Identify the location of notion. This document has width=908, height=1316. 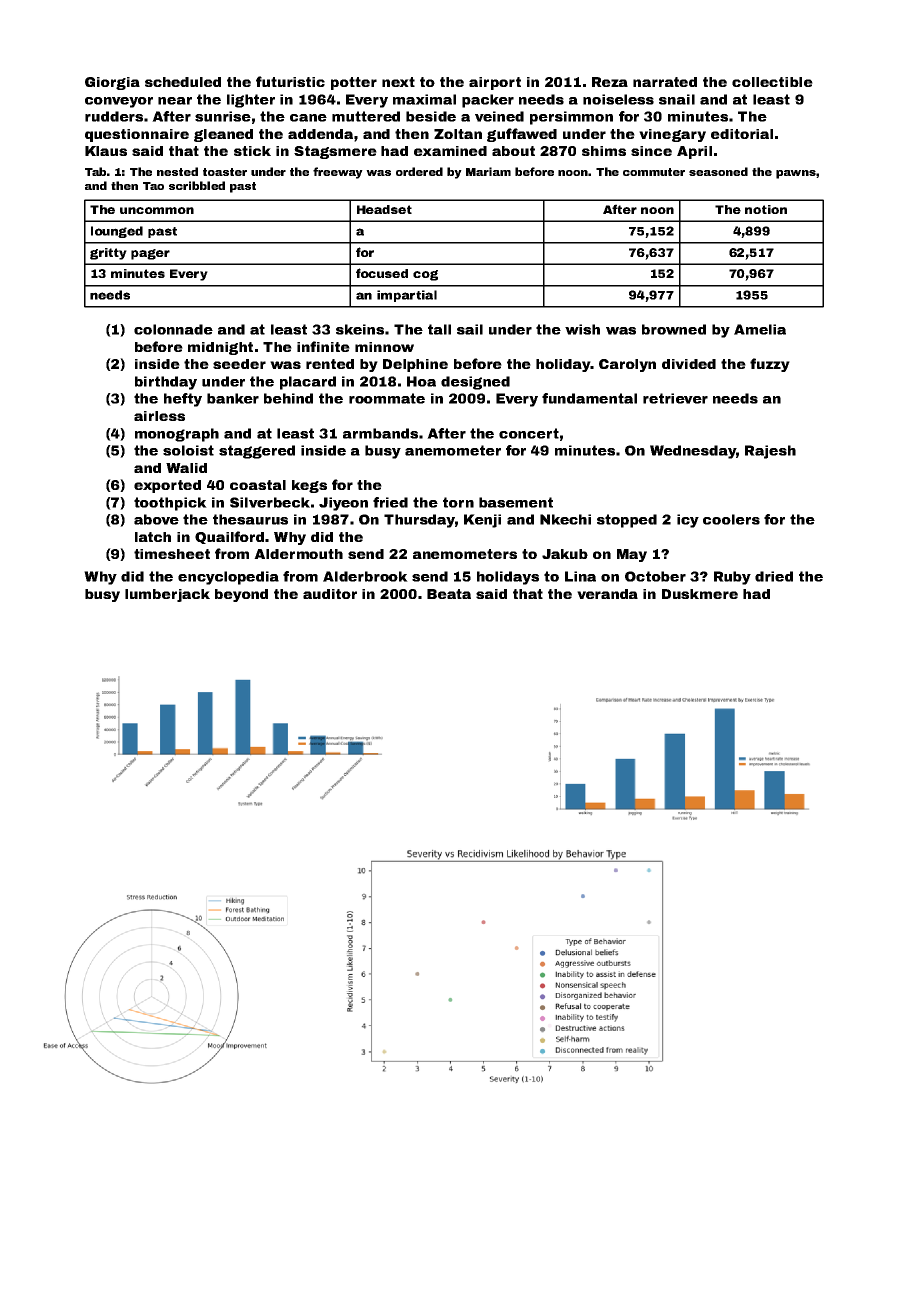
(766, 209).
